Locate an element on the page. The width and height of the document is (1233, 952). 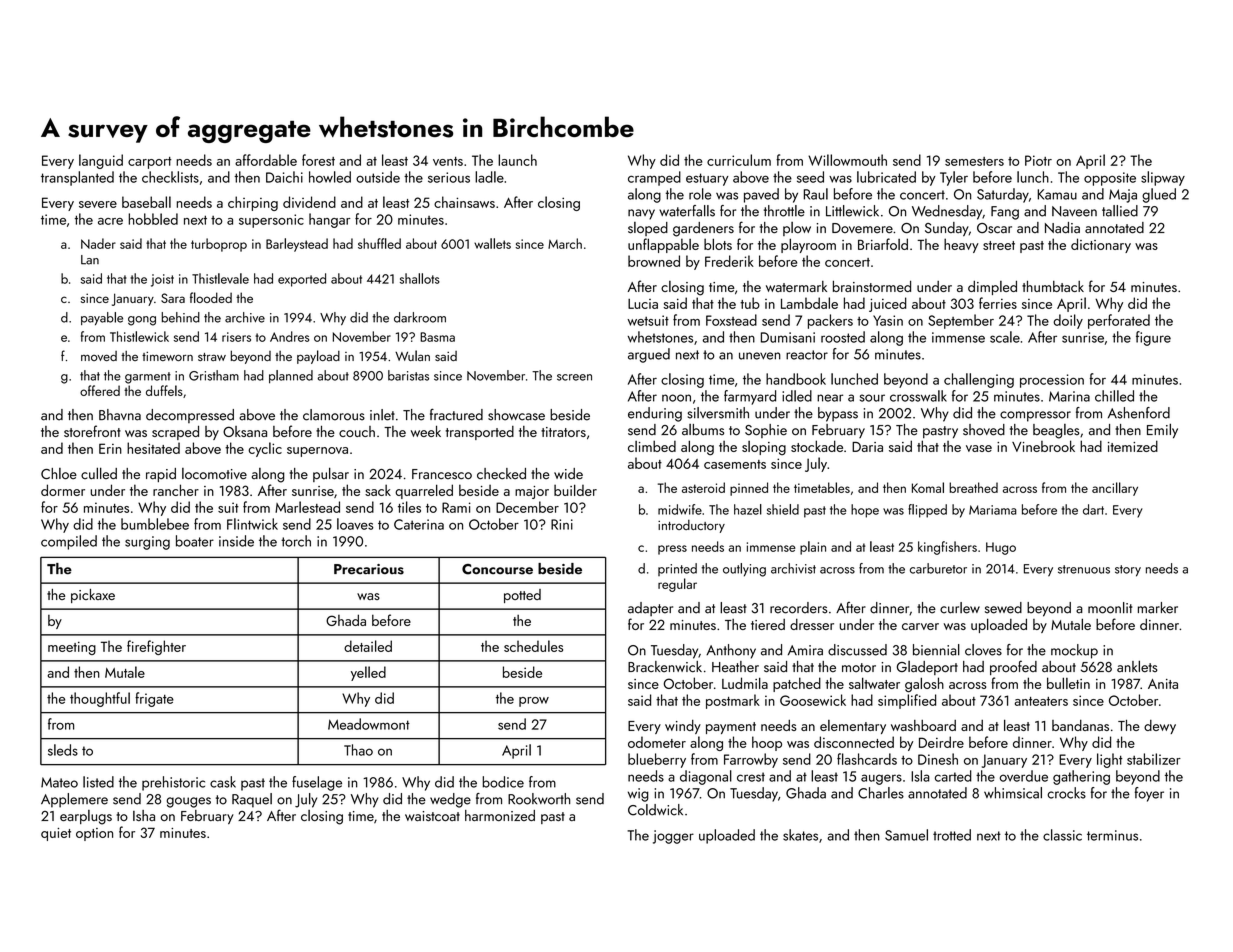
sloping is located at coordinates (764, 448).
